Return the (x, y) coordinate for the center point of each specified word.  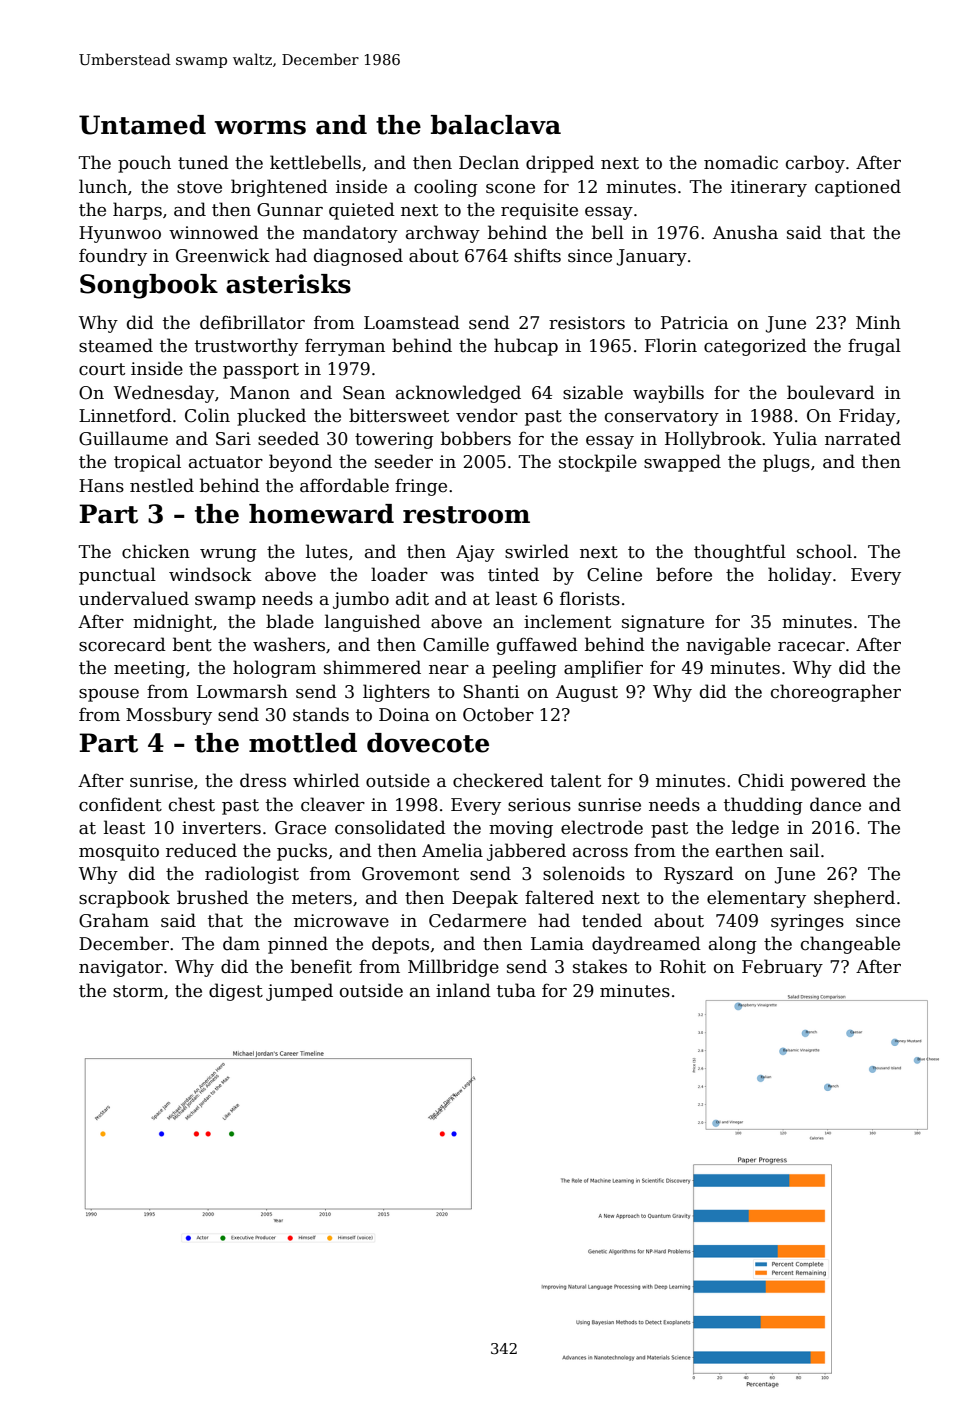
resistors (587, 323)
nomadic (741, 162)
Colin (207, 415)
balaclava (496, 125)
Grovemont (410, 874)
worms (260, 127)
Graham (114, 920)
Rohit (683, 966)
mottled (303, 743)
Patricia (694, 323)
